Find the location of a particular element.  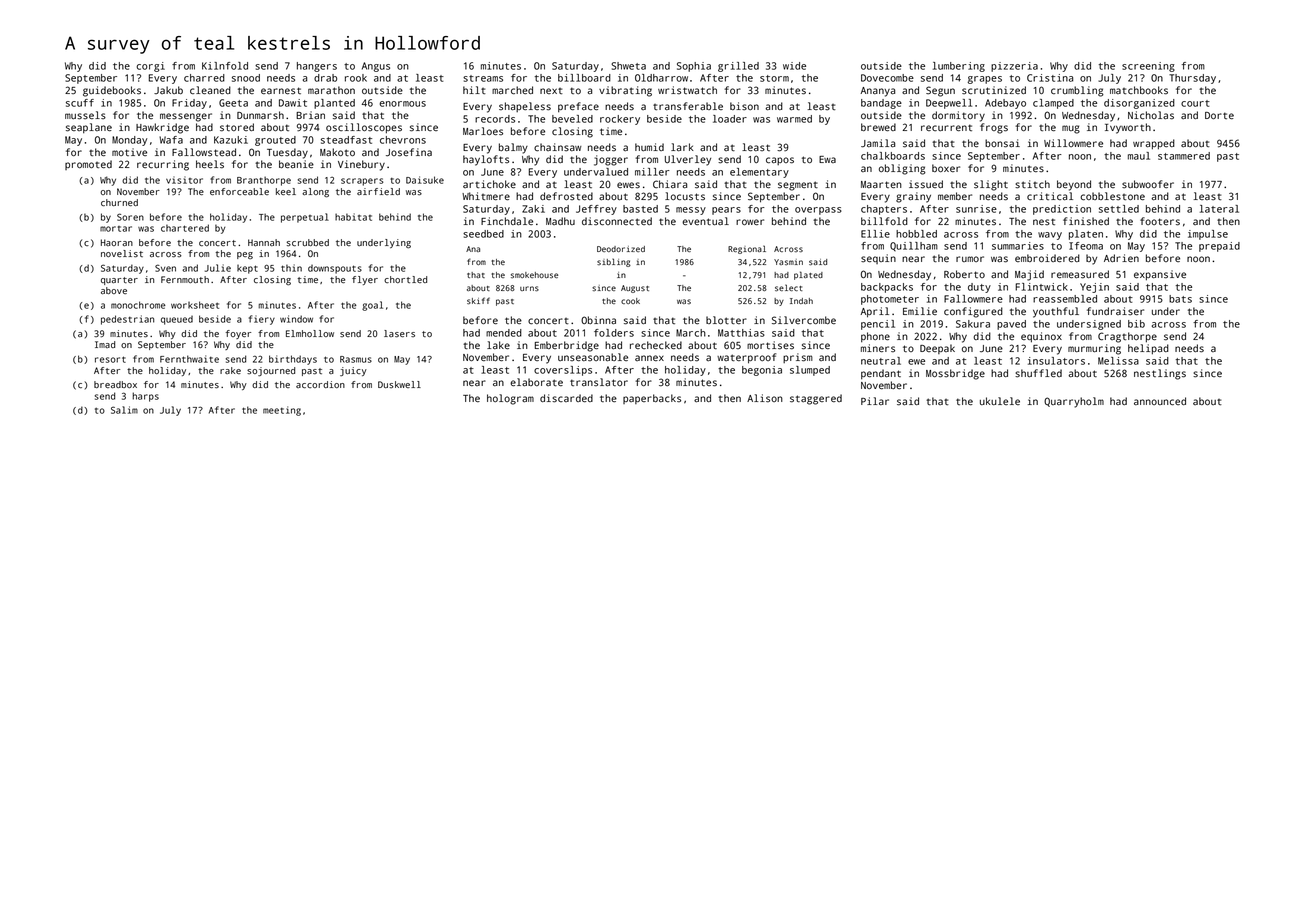

loader is located at coordinates (730, 119).
